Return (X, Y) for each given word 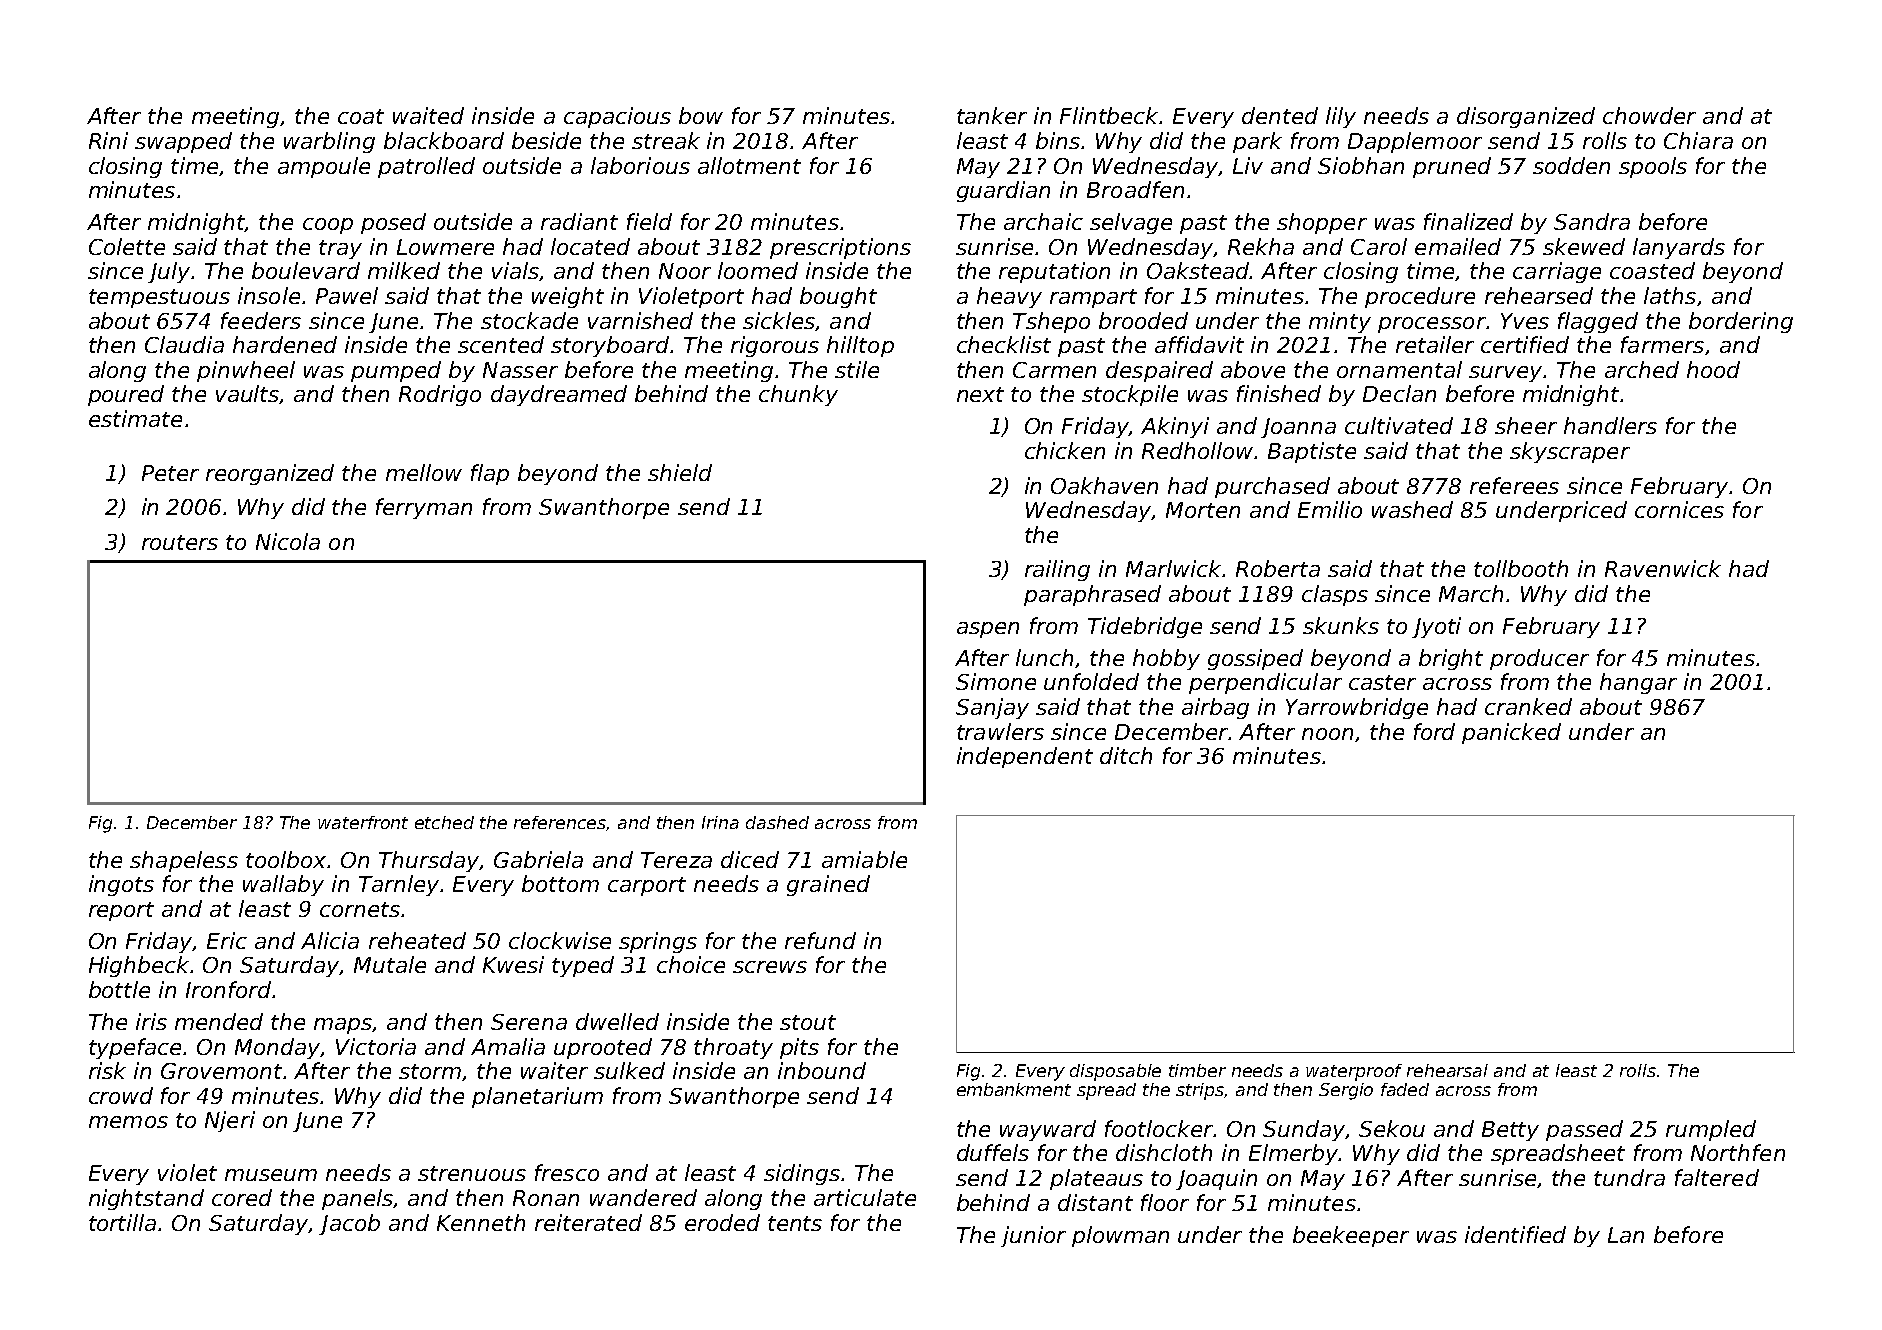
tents (795, 1223)
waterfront (363, 822)
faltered (1717, 1177)
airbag (1215, 708)
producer (1539, 659)
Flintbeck (1110, 115)
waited (428, 115)
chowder (1649, 115)
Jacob (349, 1224)
